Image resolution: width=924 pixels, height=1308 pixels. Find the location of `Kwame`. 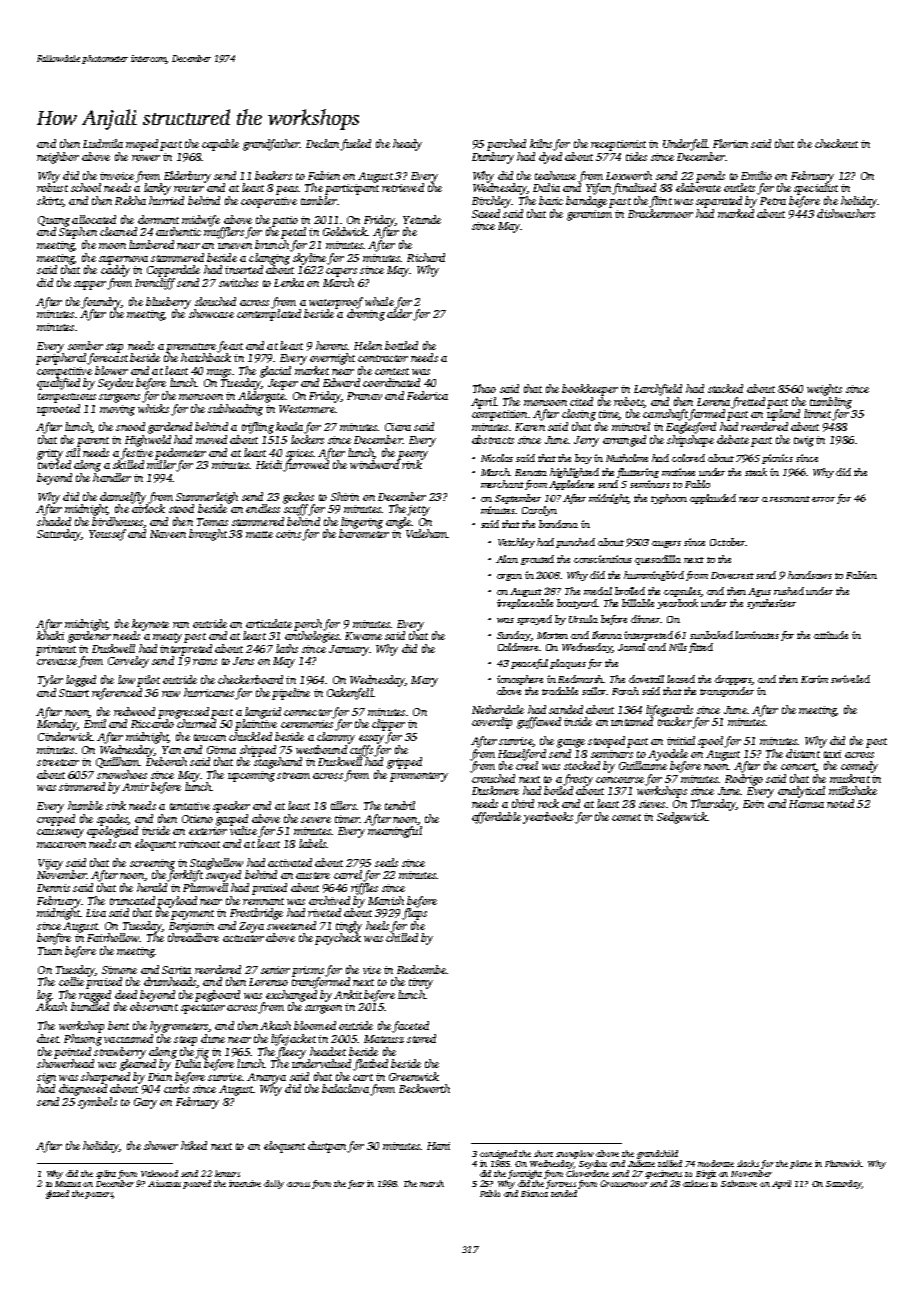

Kwame is located at coordinates (363, 636).
